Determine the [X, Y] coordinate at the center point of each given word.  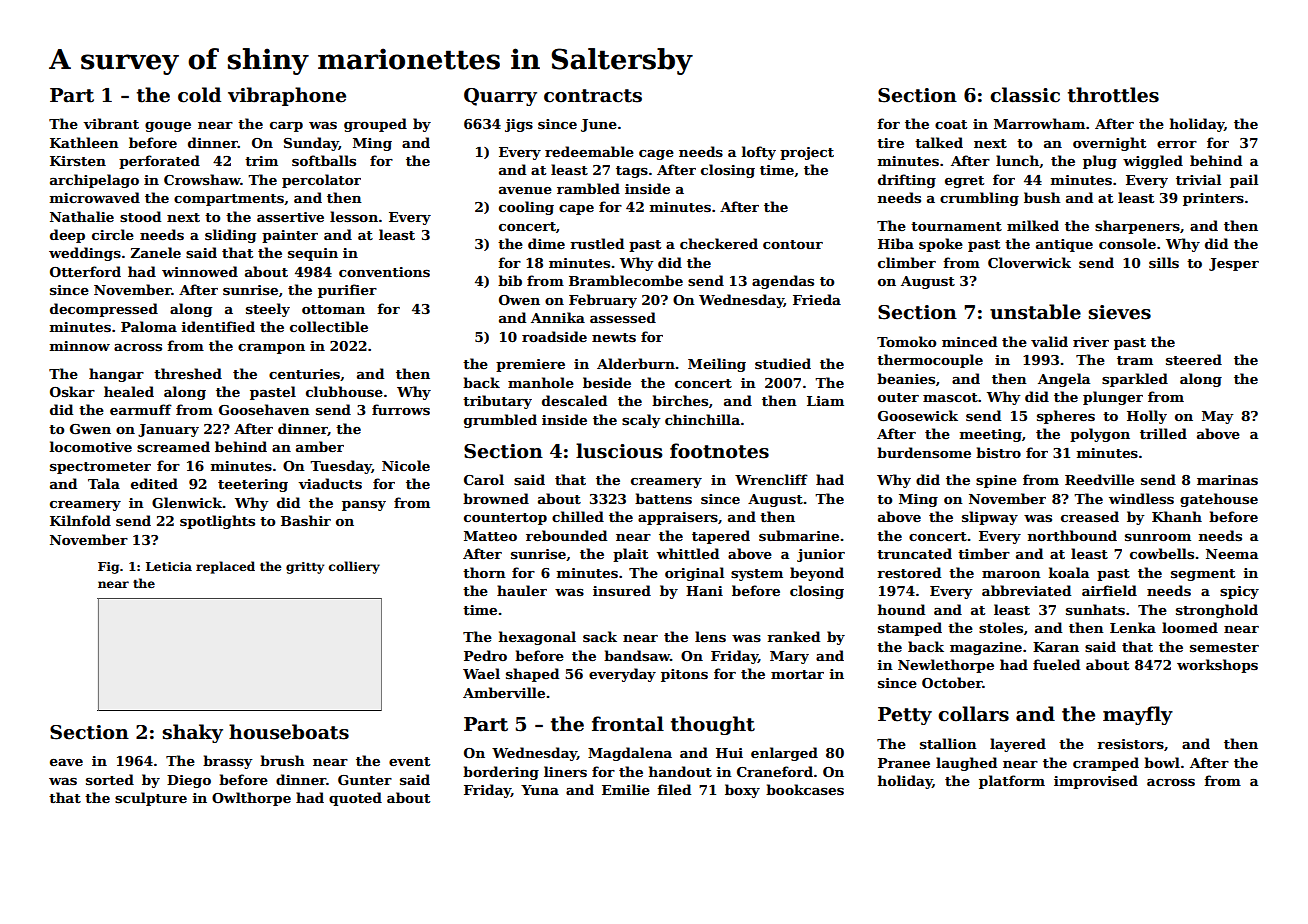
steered [1194, 359]
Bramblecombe [626, 280]
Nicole [406, 465]
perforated [159, 162]
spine [996, 481]
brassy [228, 762]
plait [630, 555]
